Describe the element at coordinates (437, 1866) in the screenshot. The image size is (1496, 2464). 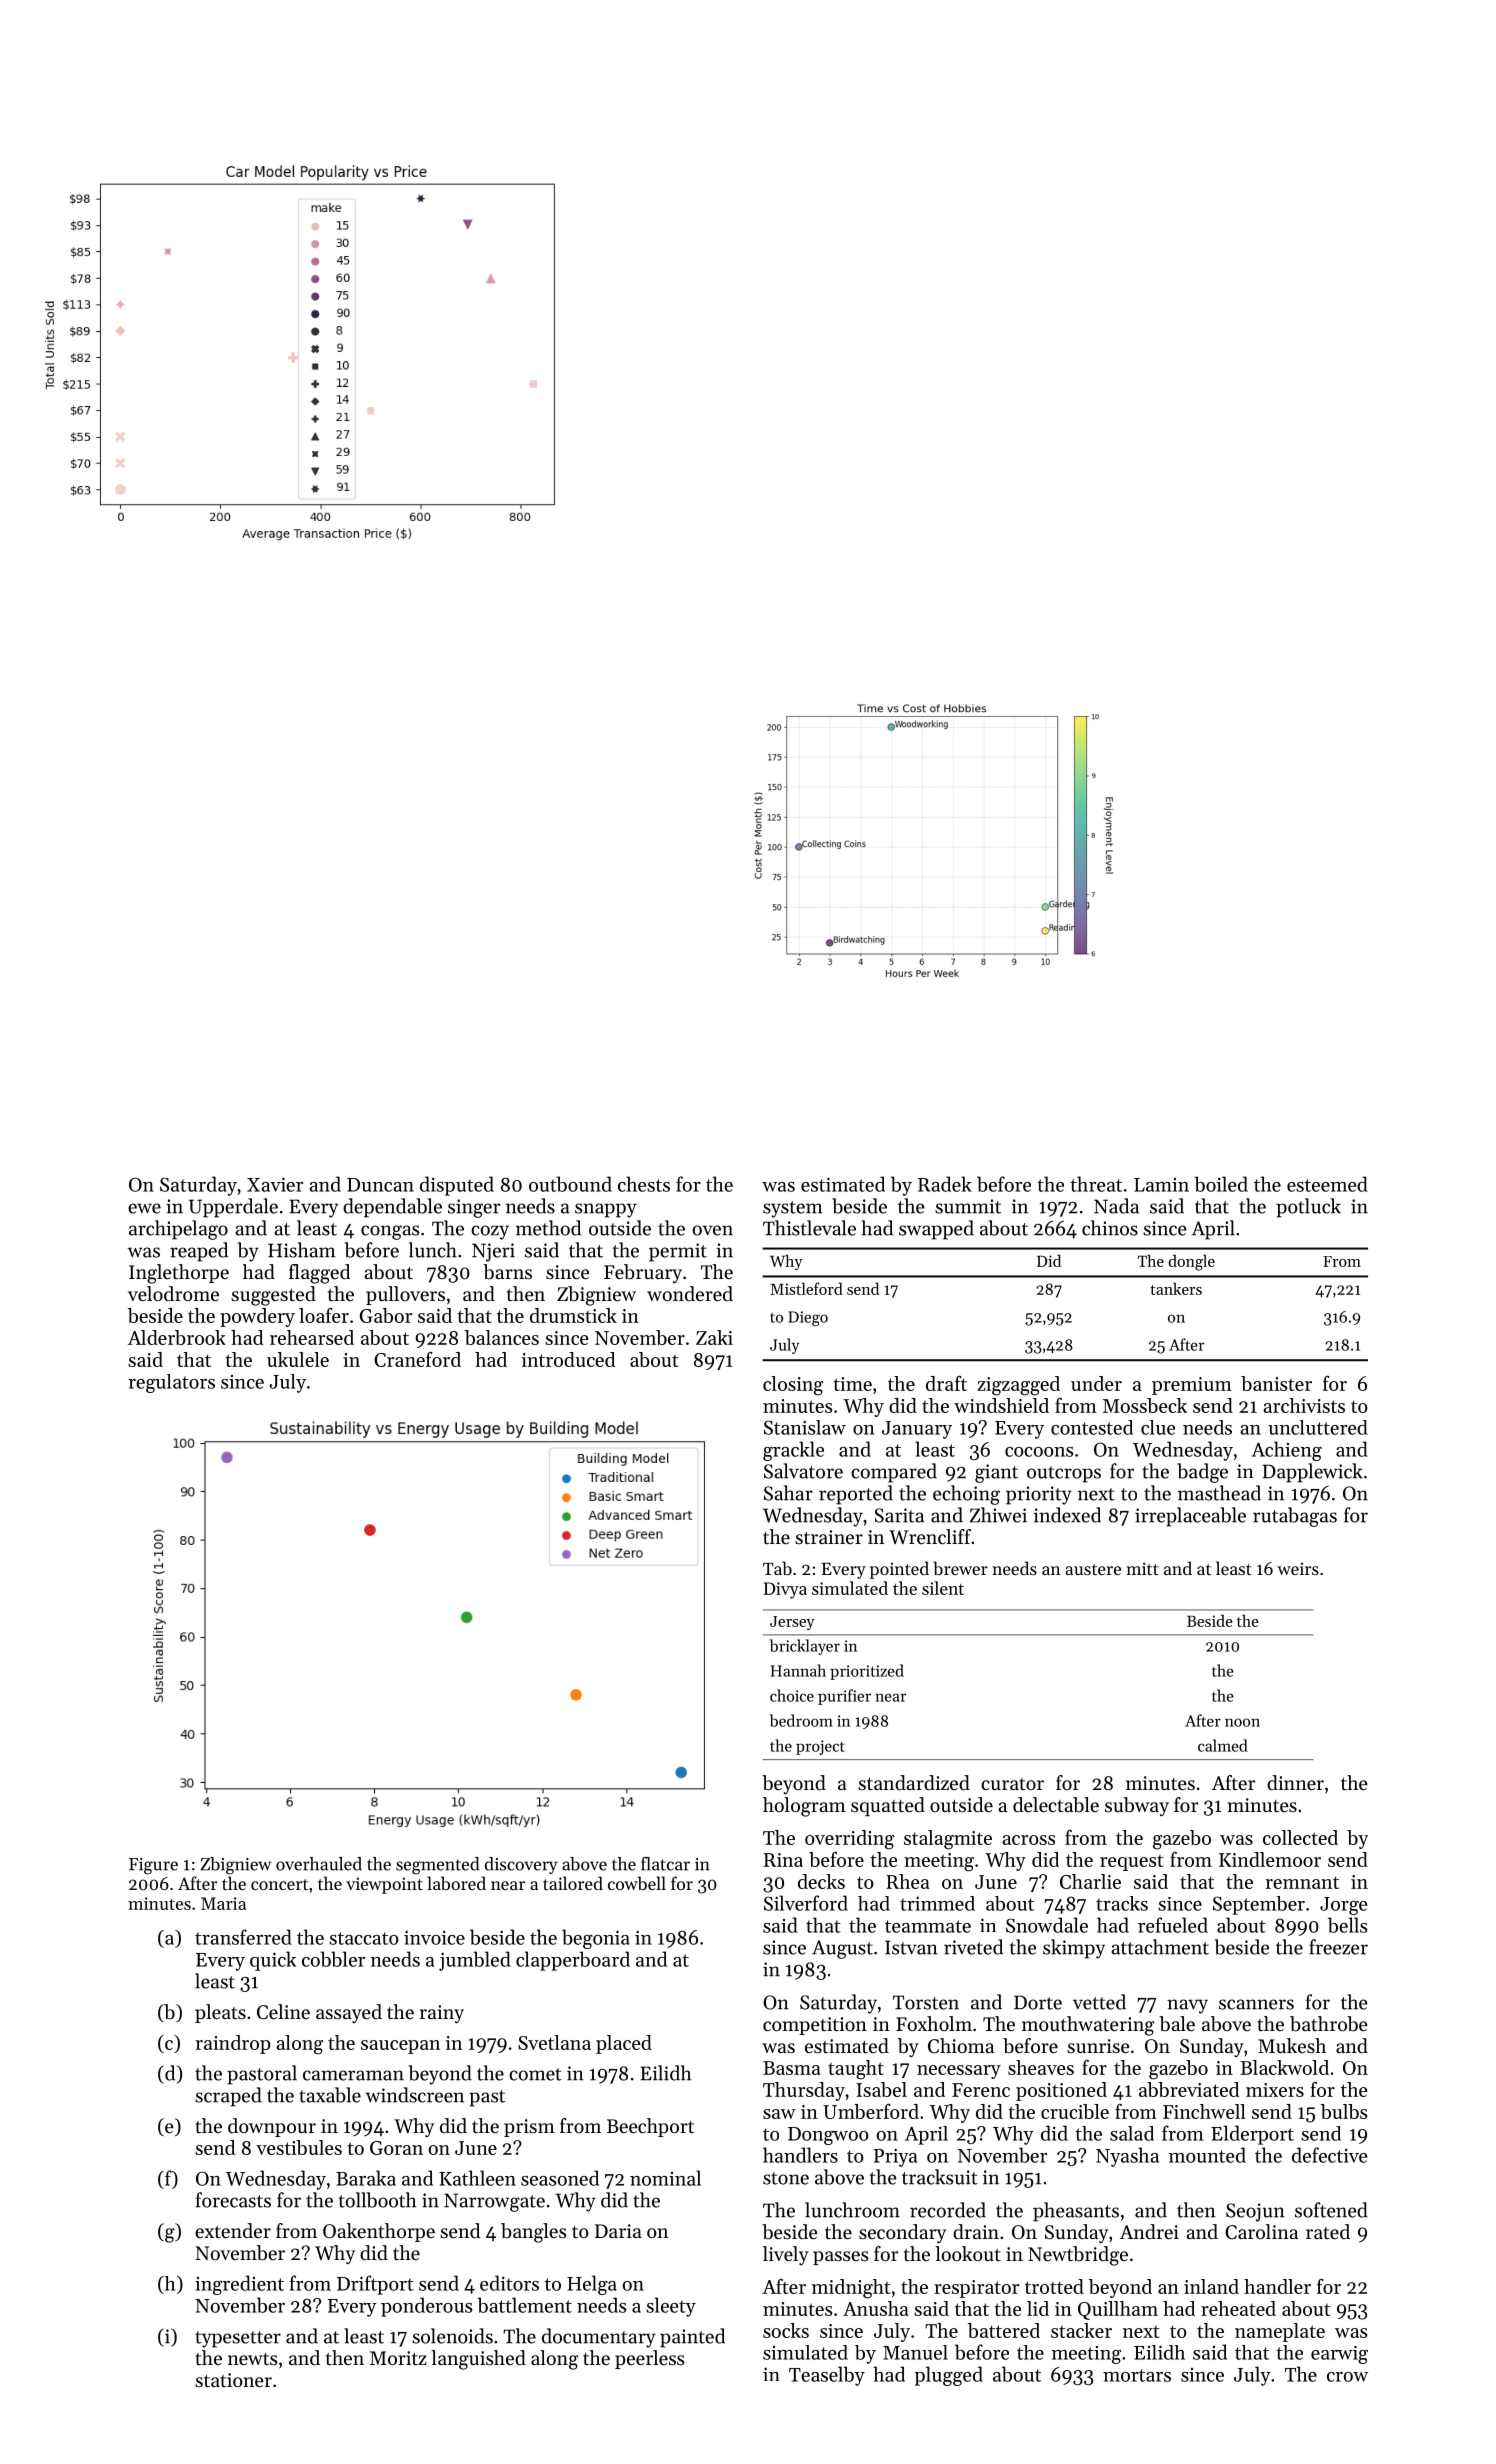
I see `segmented` at that location.
